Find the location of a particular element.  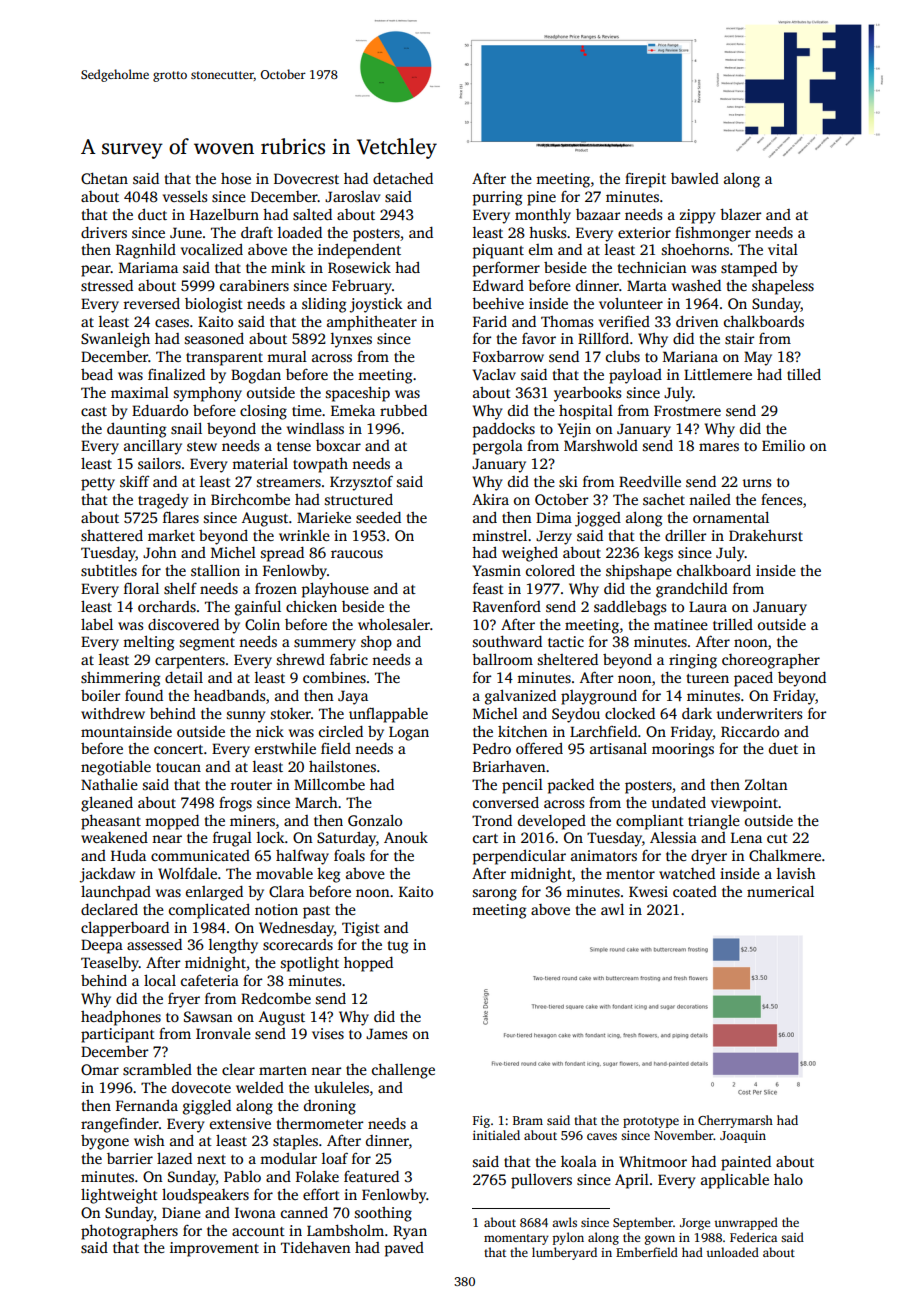

matinee is located at coordinates (681, 624).
